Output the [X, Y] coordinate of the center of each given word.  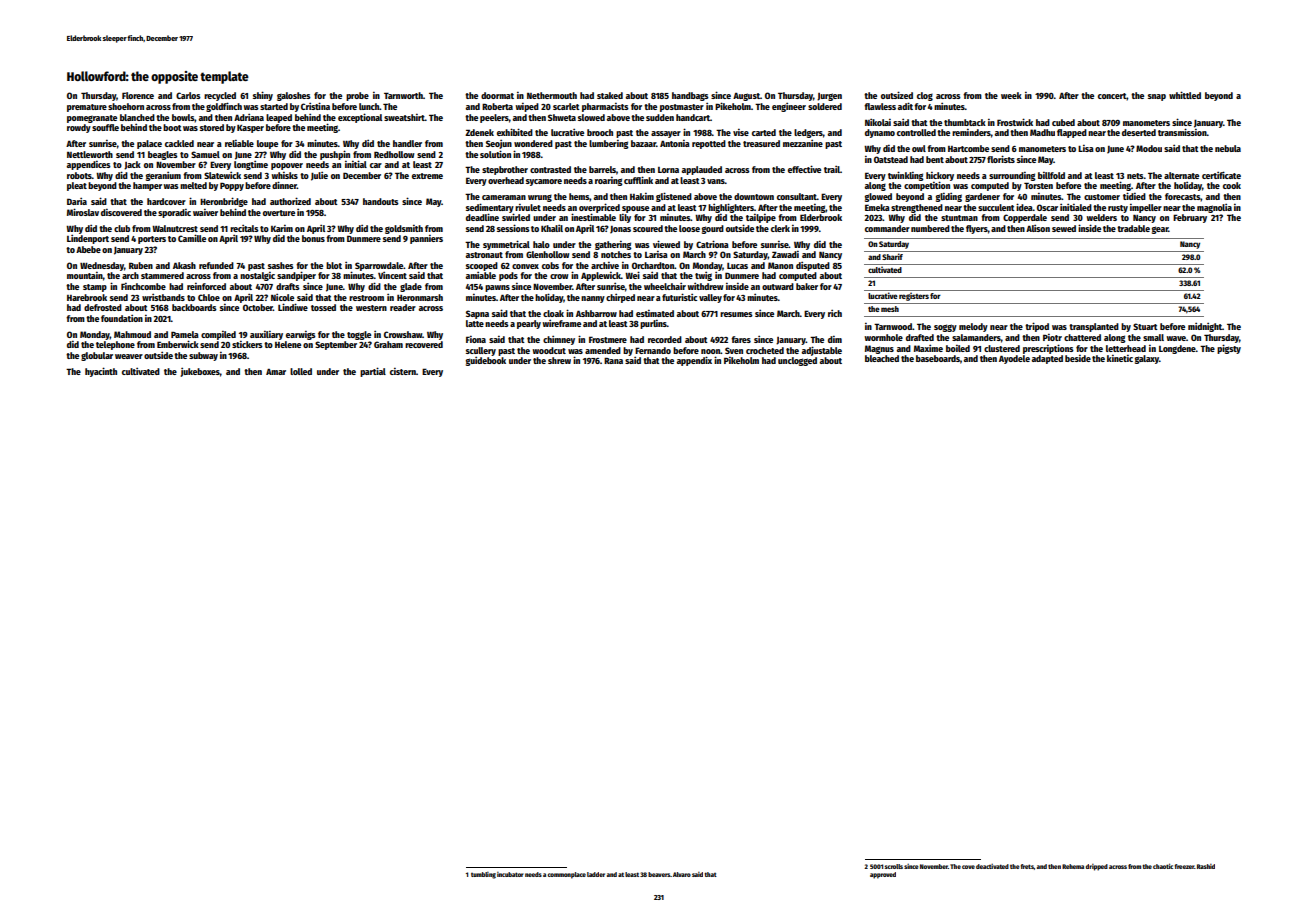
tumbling [483, 875]
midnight [1205, 327]
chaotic [1163, 866]
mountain [85, 275]
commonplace [566, 875]
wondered [533, 143]
